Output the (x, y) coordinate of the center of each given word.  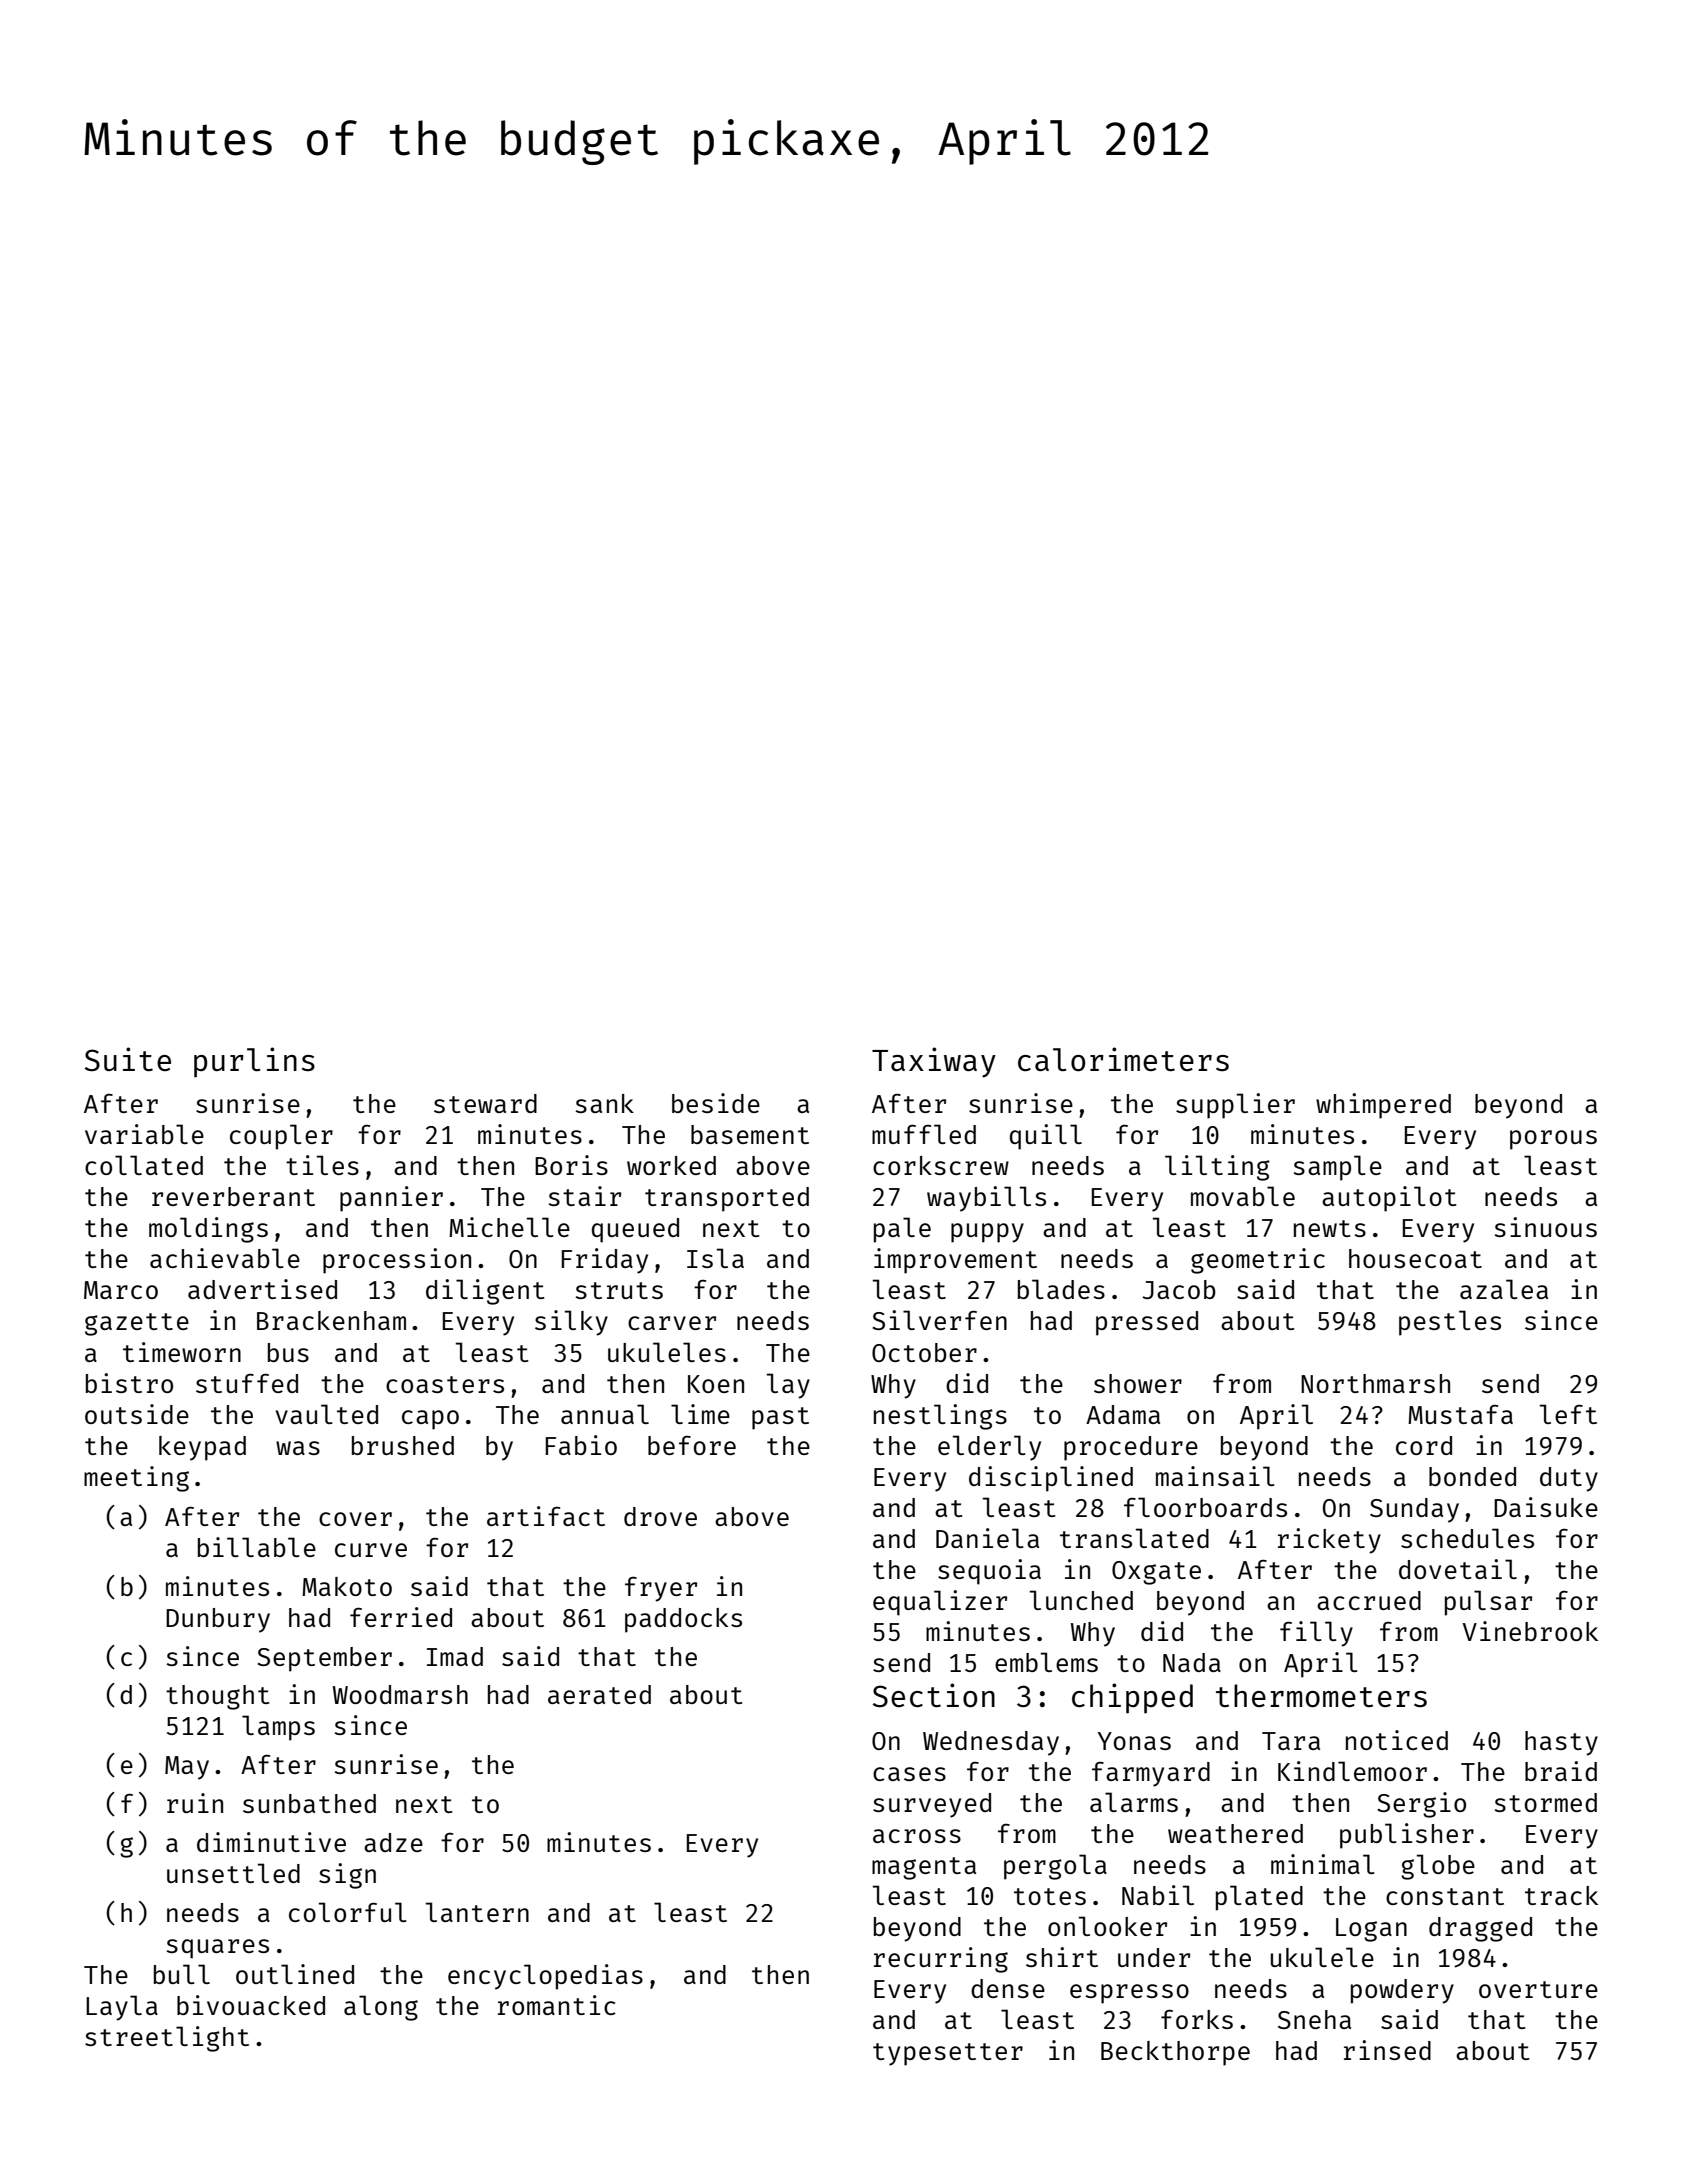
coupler (281, 1137)
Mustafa (1460, 1414)
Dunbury (218, 1620)
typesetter (948, 2054)
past (780, 1418)
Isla (715, 1258)
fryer (661, 1589)
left (1568, 1414)
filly (1316, 1634)
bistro (129, 1383)
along (381, 2008)
